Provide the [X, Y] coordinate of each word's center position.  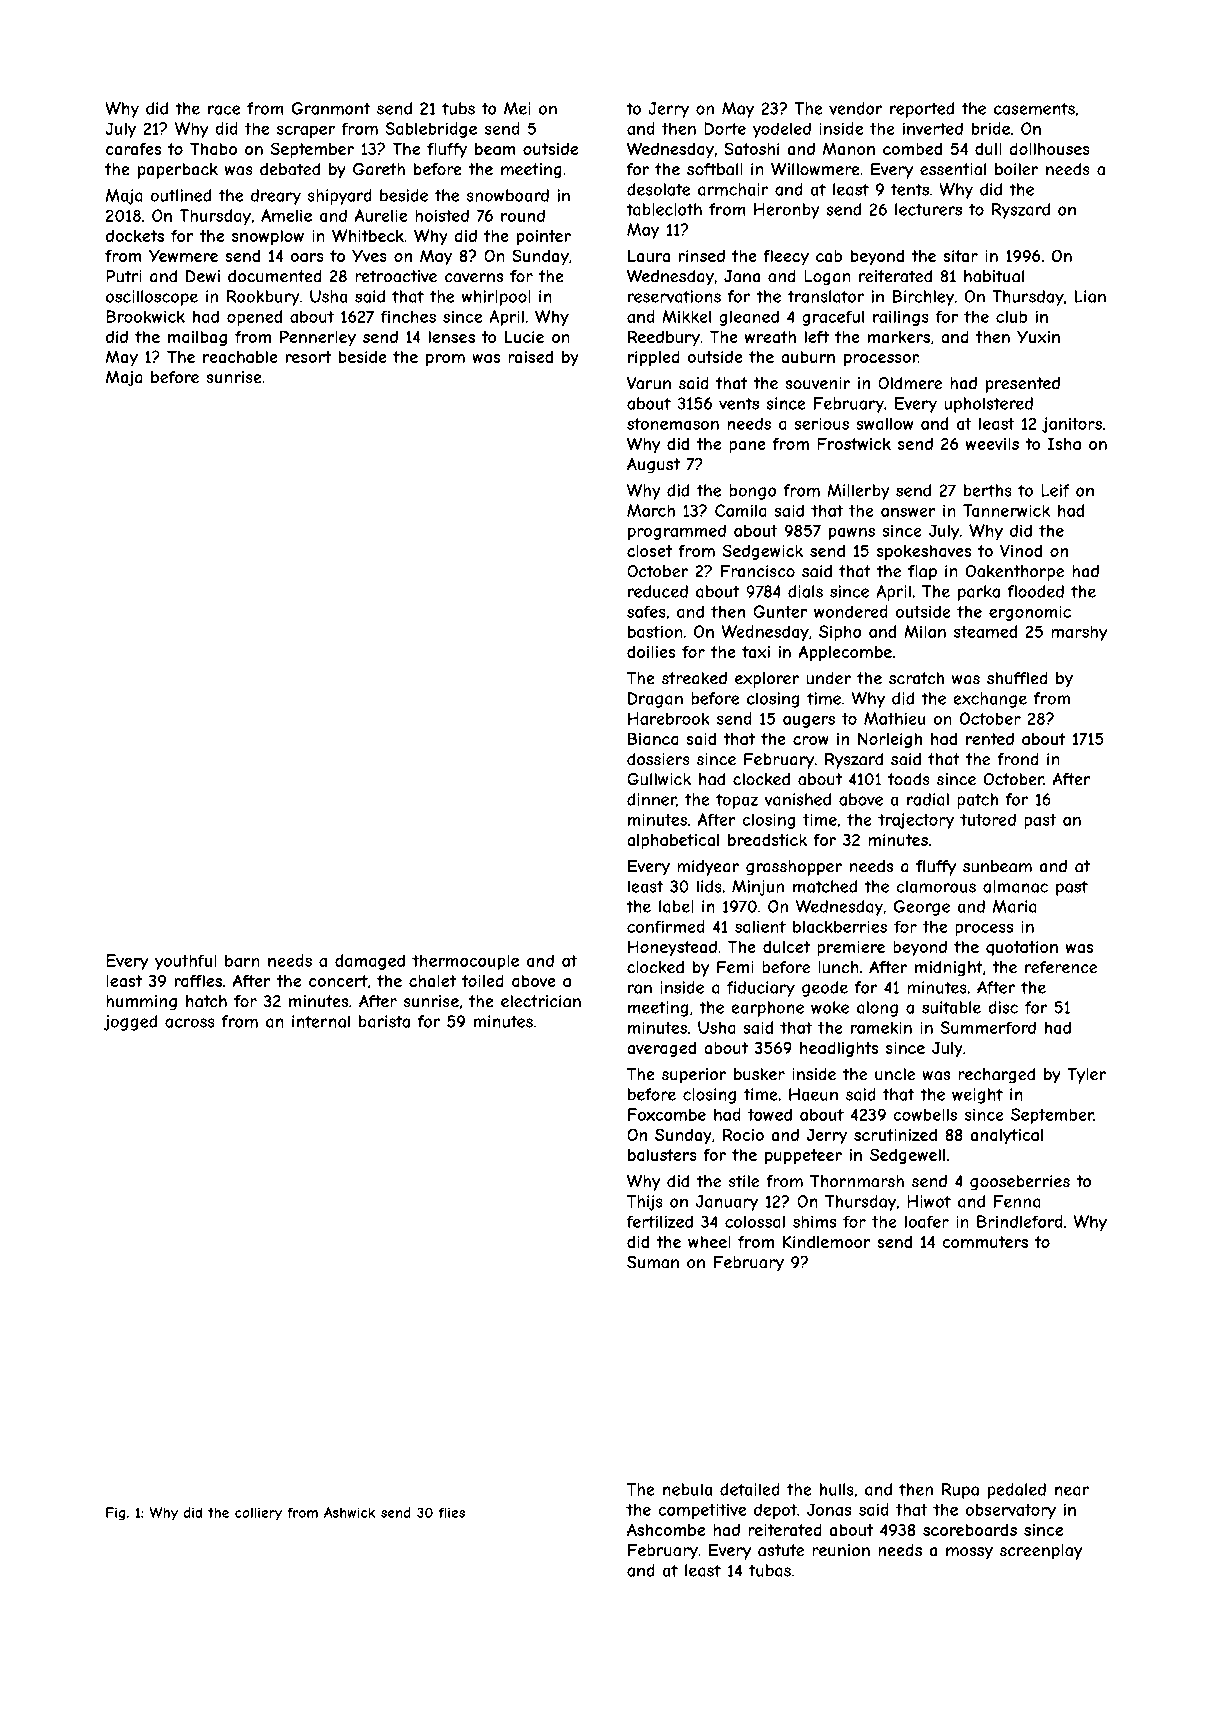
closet [649, 551]
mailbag [197, 338]
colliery [258, 1514]
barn [242, 960]
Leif [1055, 490]
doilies [651, 651]
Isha [1064, 443]
